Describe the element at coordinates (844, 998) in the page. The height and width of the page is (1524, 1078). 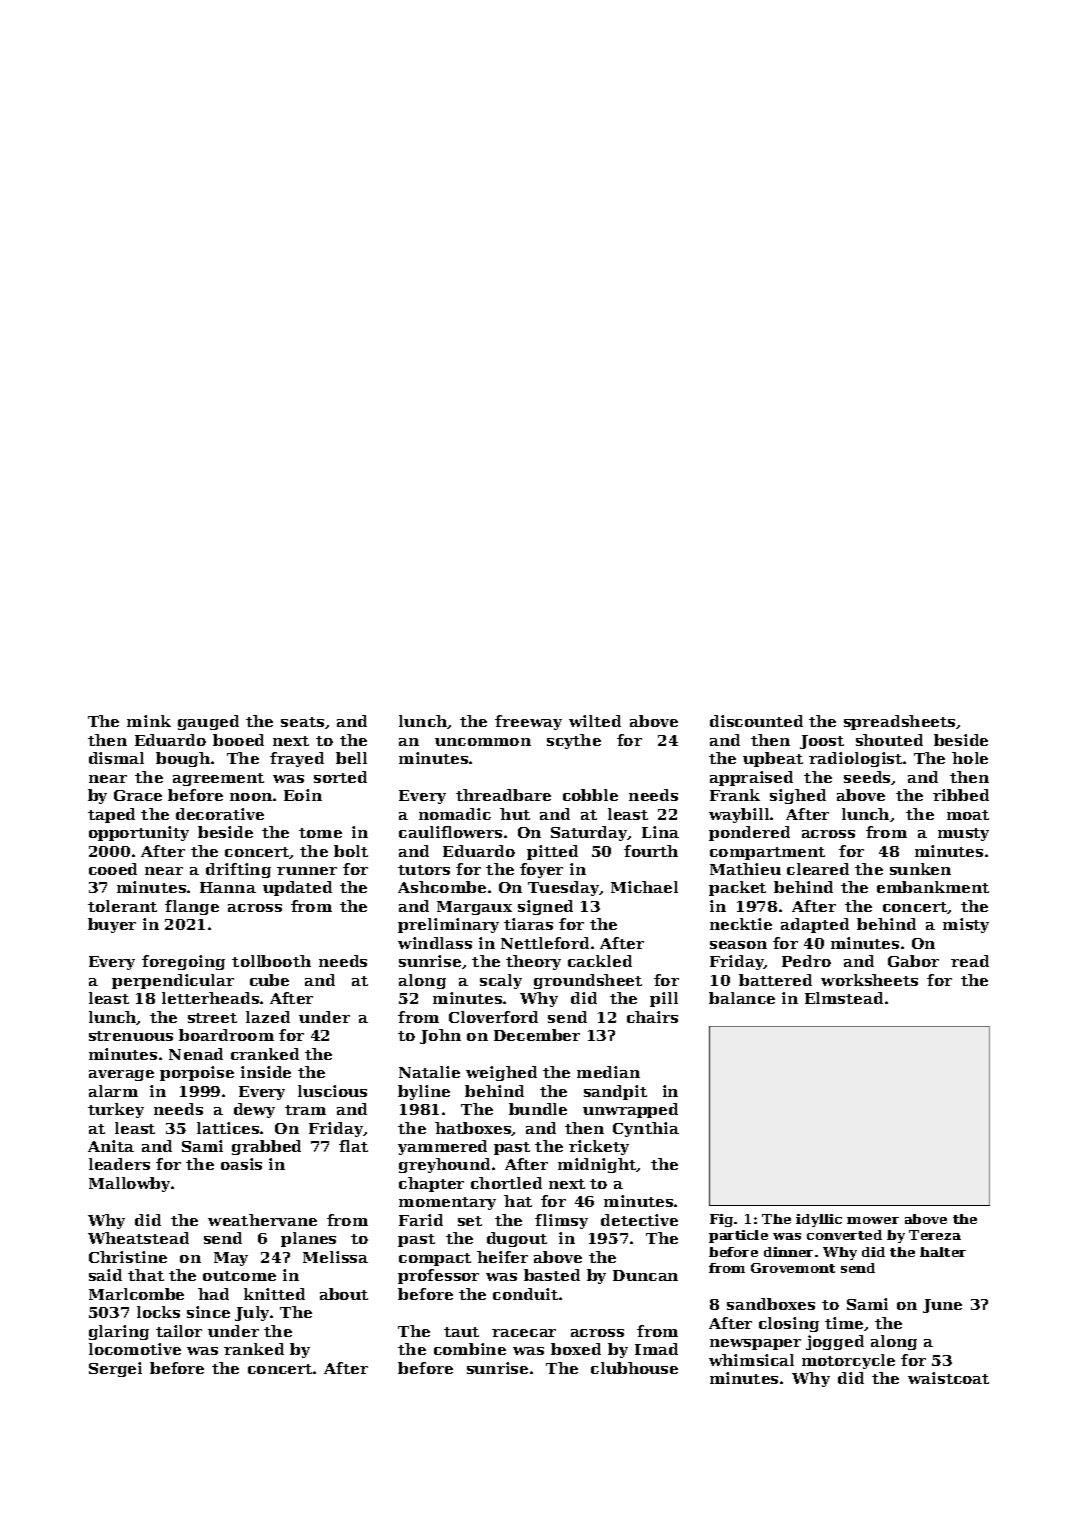
I see `Elmstead` at that location.
